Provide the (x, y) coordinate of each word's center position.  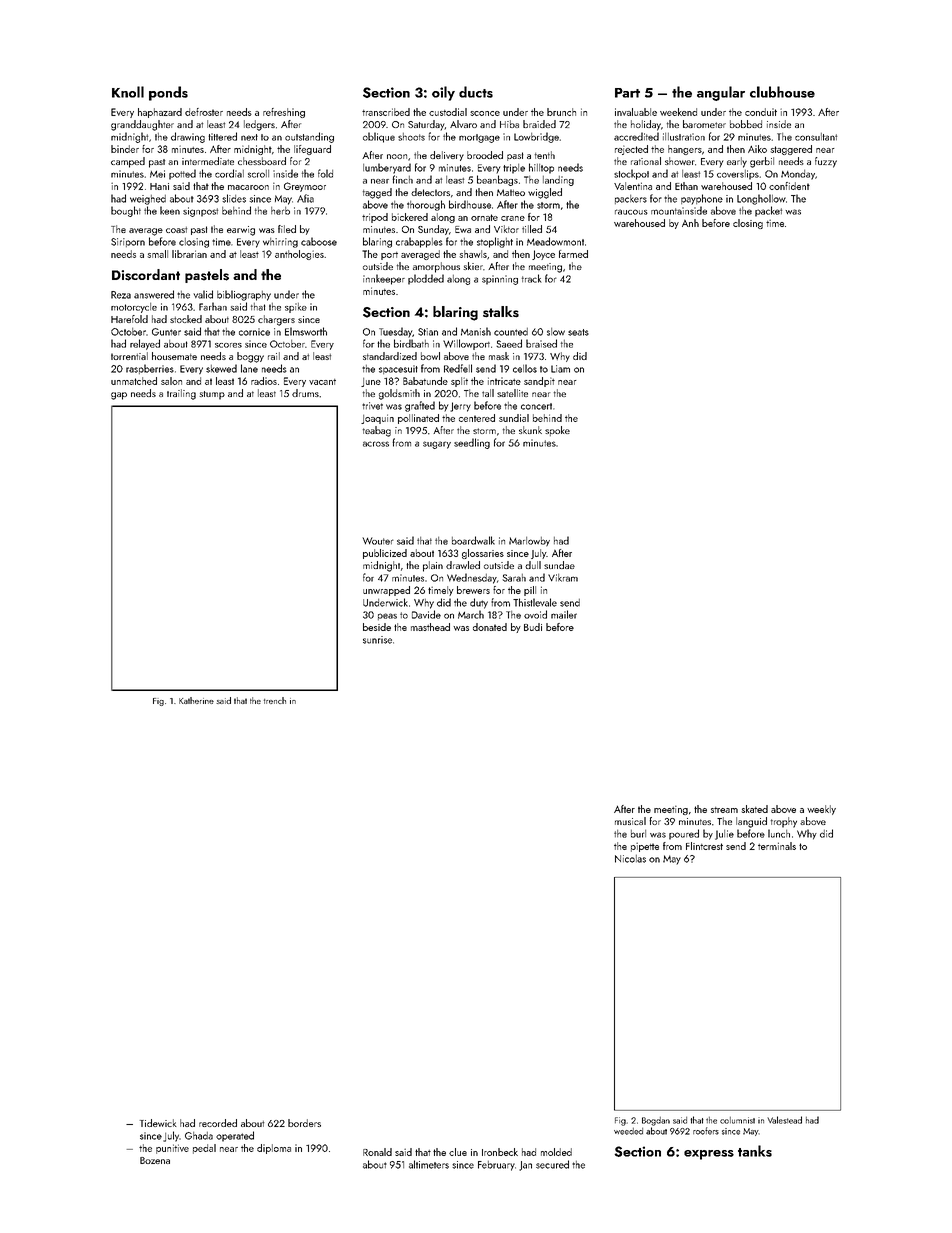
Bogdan (656, 1121)
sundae (559, 565)
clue (458, 1152)
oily (443, 93)
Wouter (378, 541)
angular (721, 93)
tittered (222, 136)
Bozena (155, 1160)
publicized (385, 554)
